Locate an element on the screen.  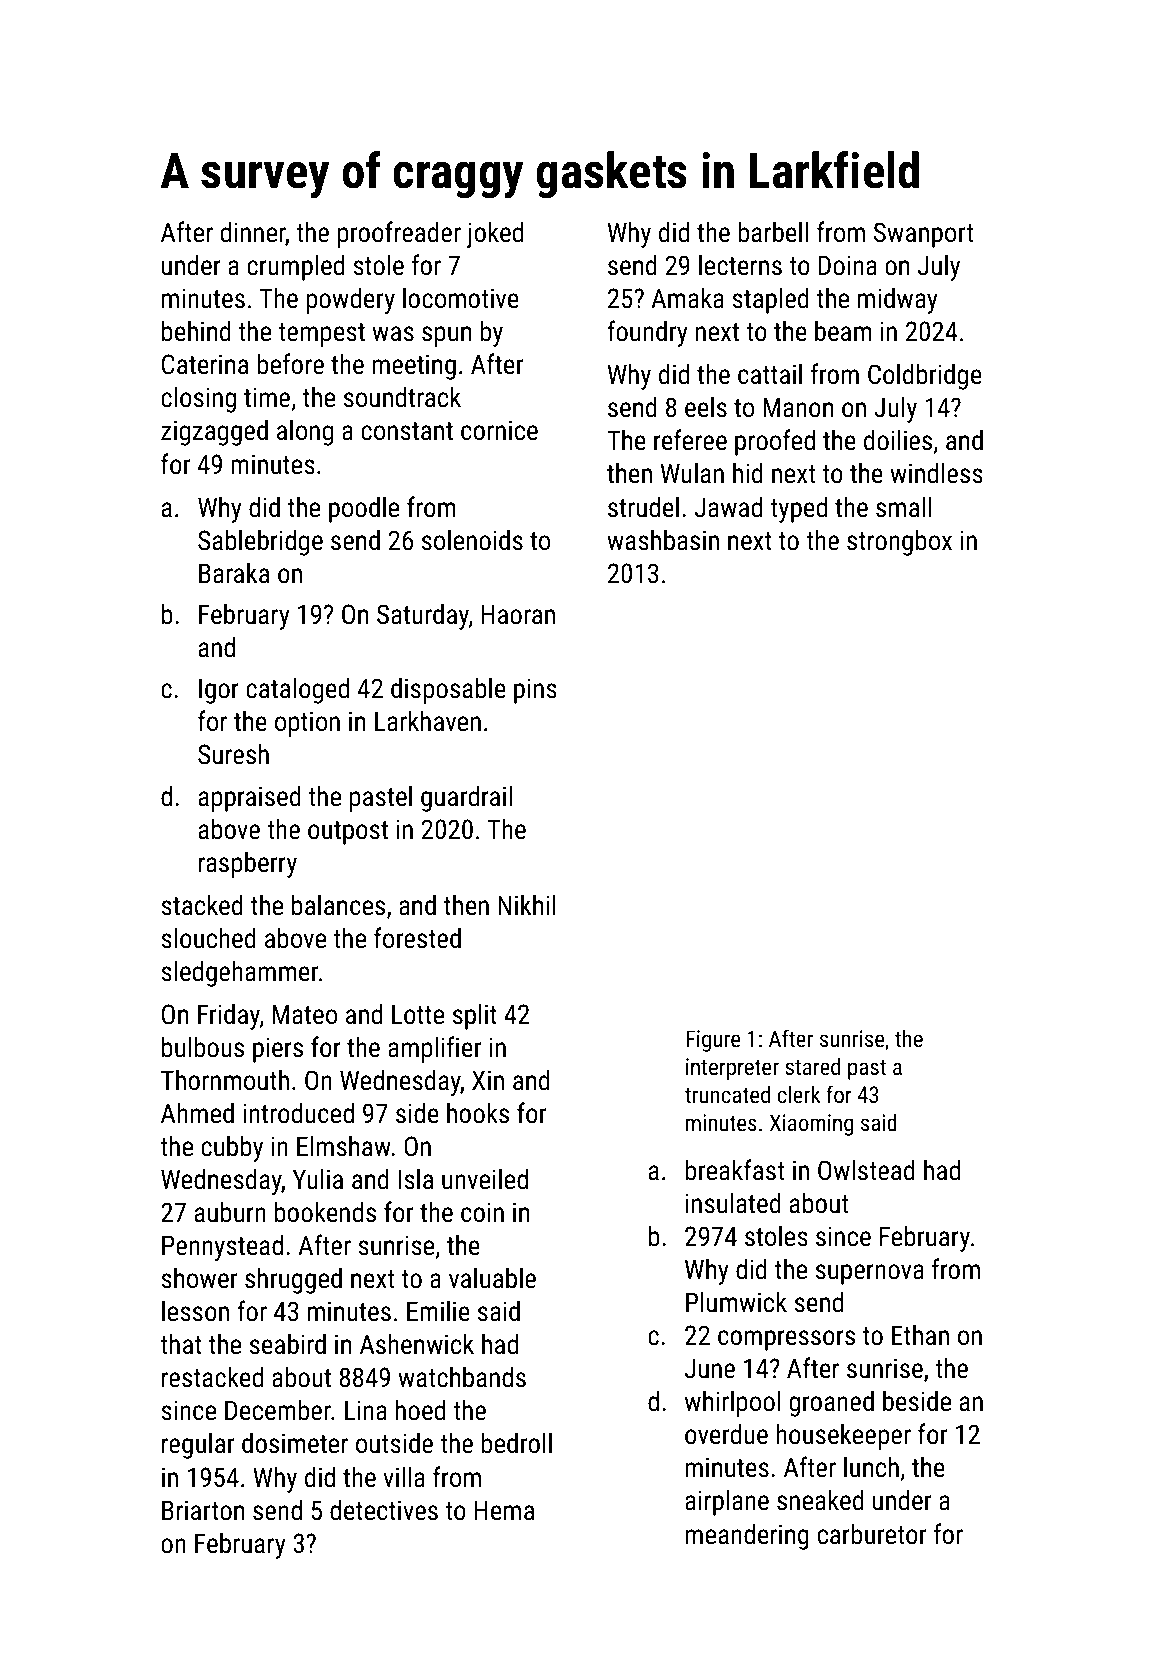
bulbous is located at coordinates (203, 1047).
